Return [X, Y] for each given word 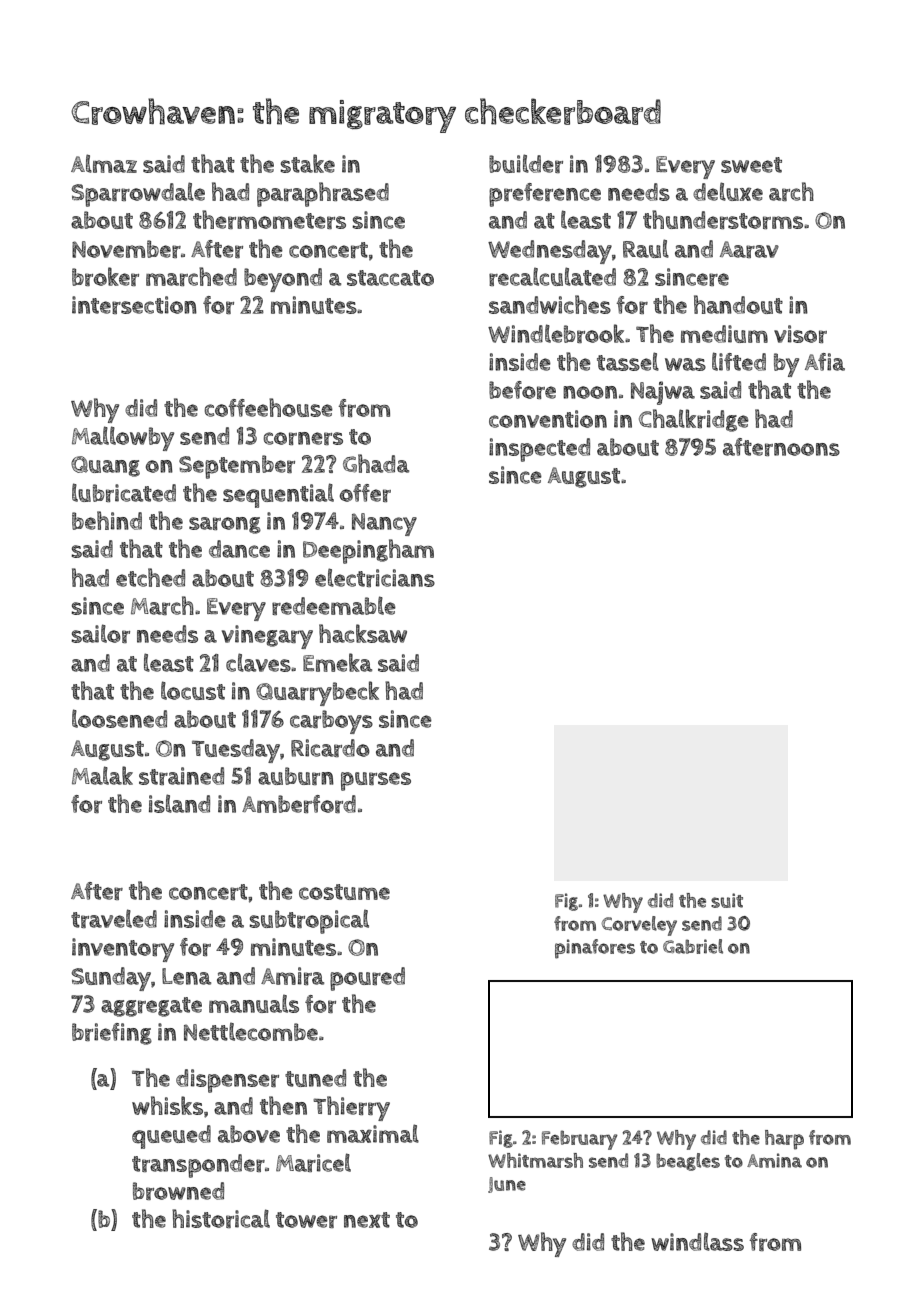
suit [727, 900]
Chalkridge [694, 420]
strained [181, 776]
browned [178, 1191]
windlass [697, 1241]
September [237, 467]
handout [738, 304]
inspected [539, 450]
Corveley [639, 926]
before [522, 390]
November [126, 249]
